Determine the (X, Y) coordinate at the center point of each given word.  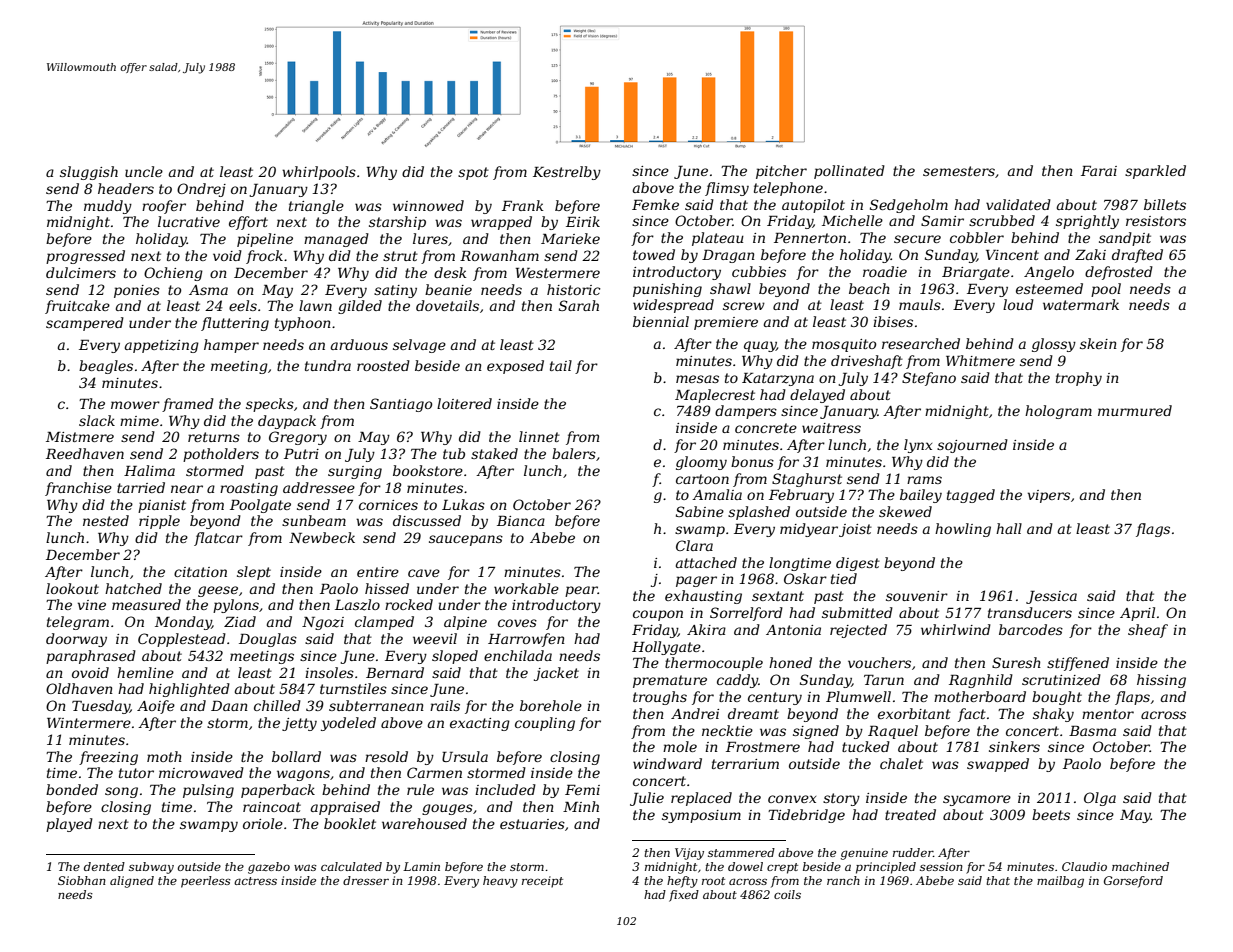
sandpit (1125, 239)
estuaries (532, 824)
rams (924, 480)
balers (574, 453)
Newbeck (322, 537)
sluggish (89, 173)
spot (473, 173)
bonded (72, 789)
